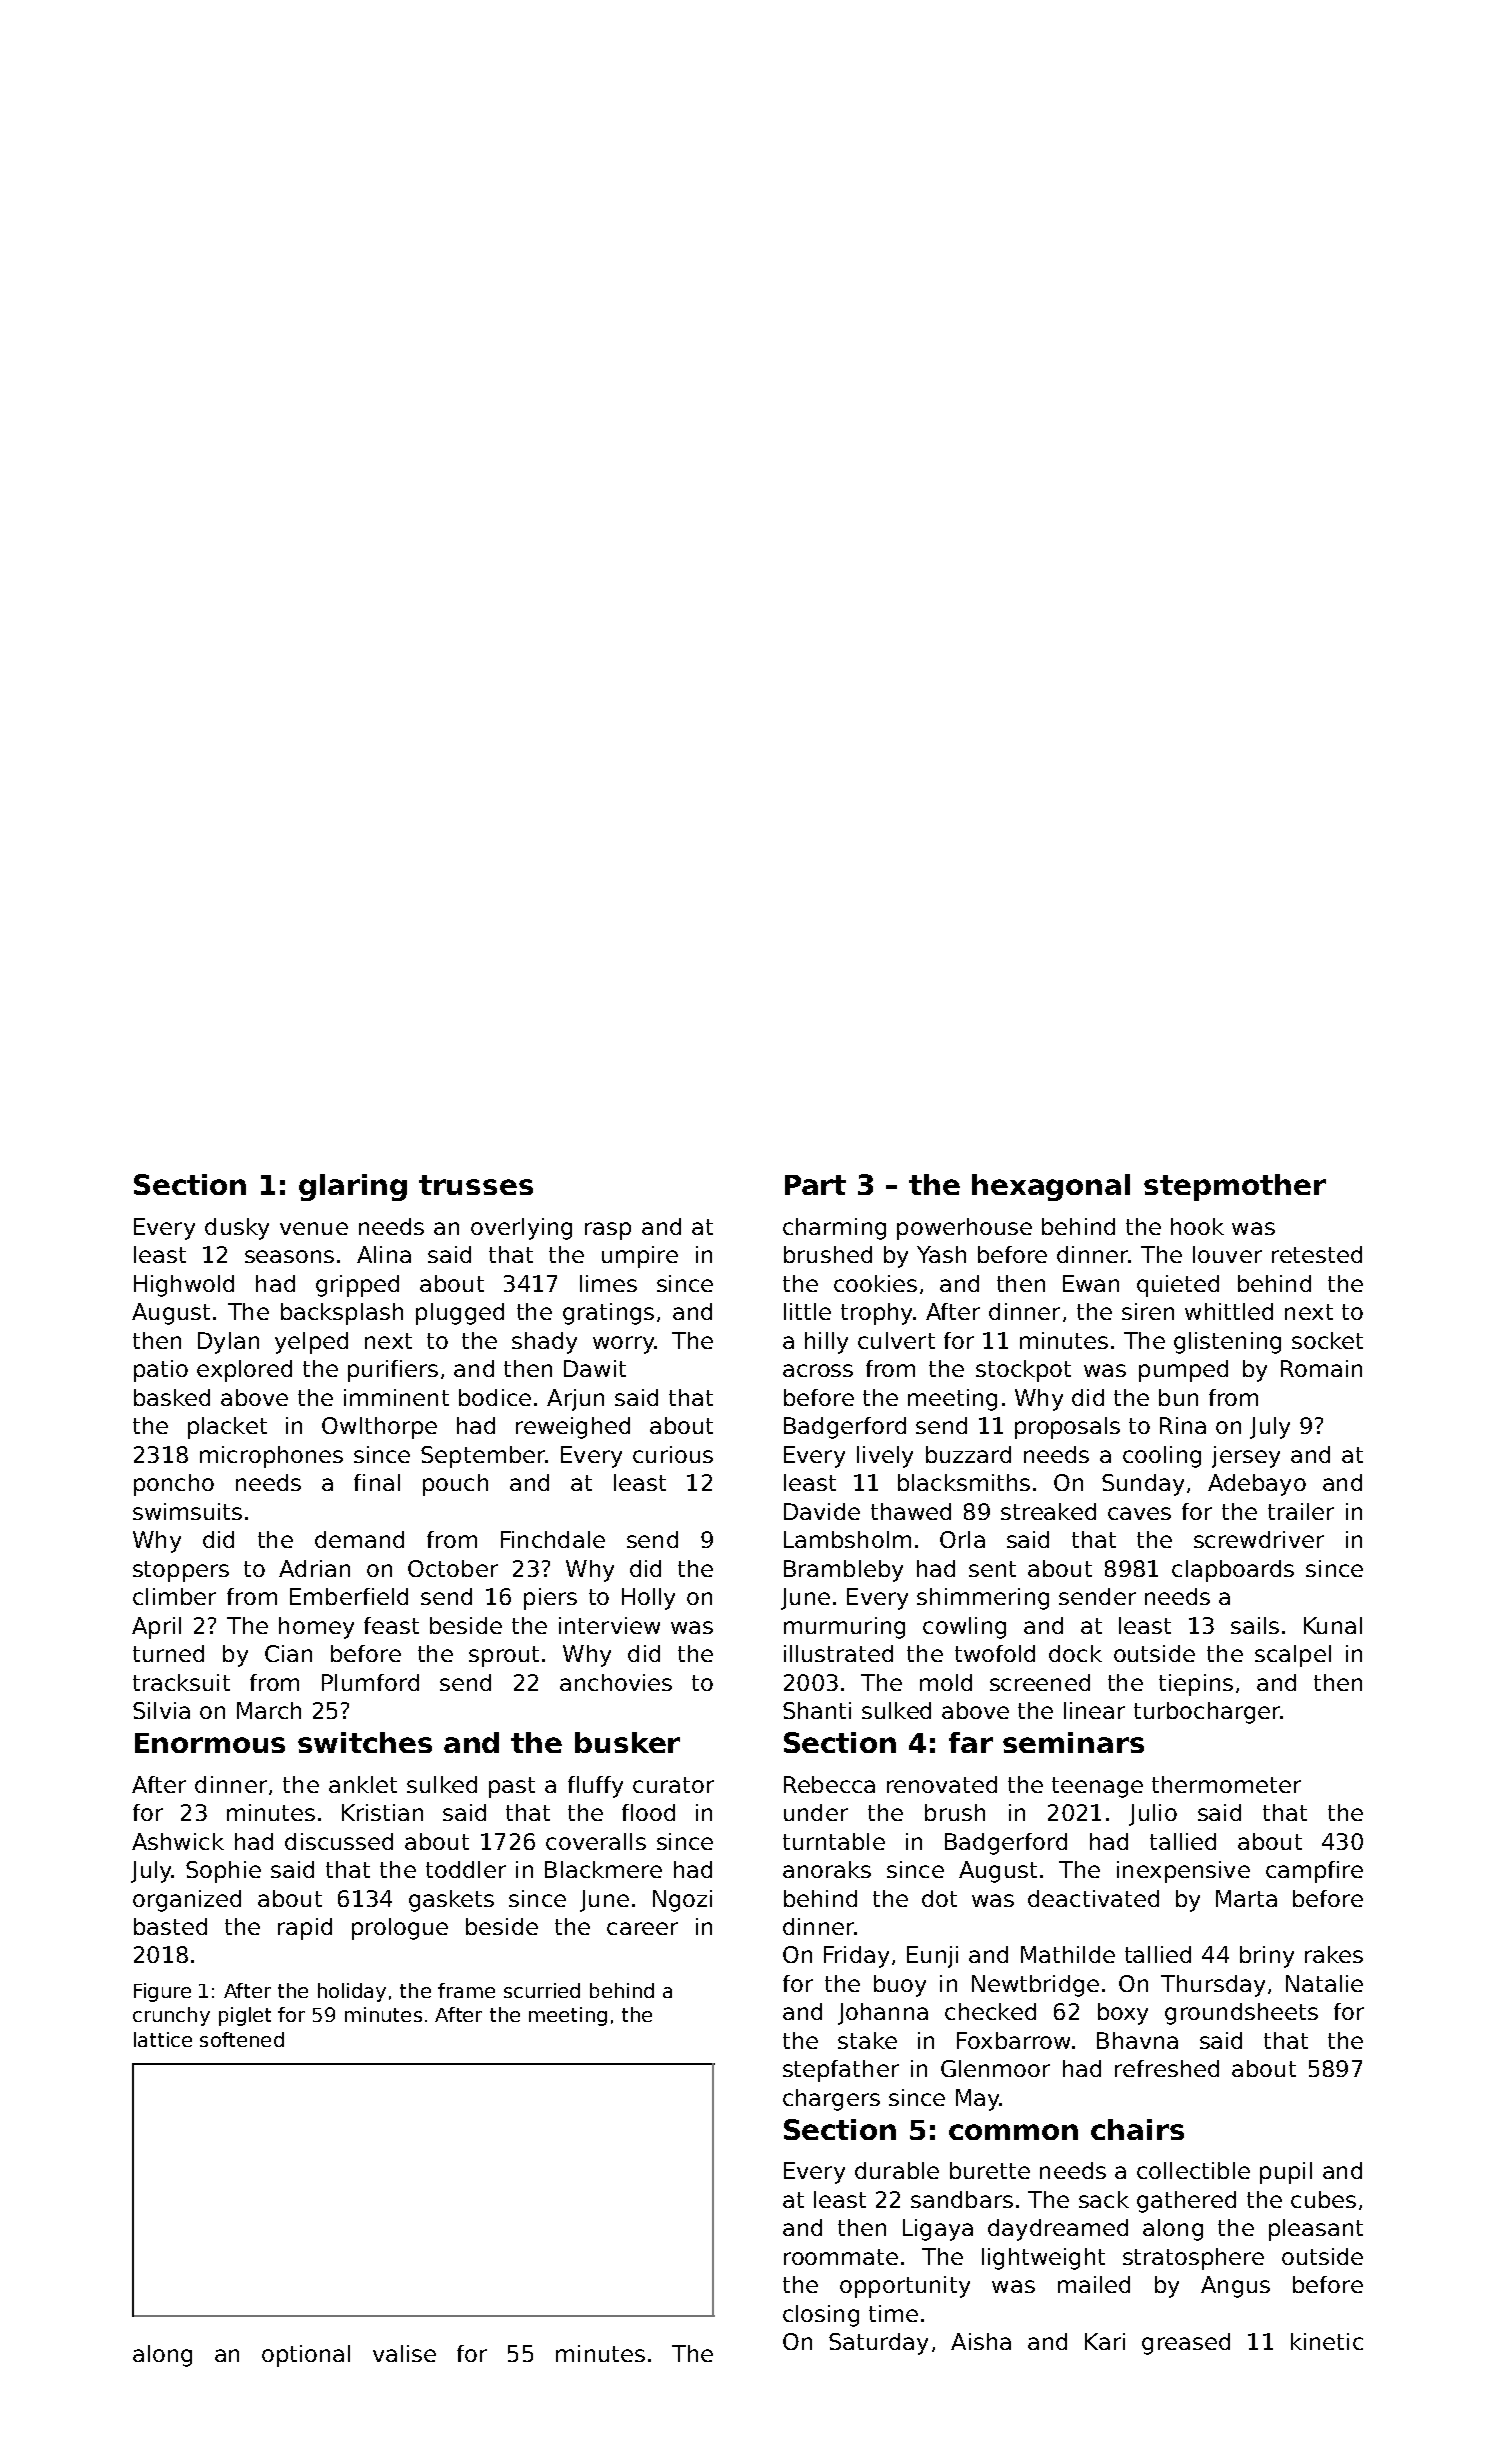 The width and height of the document is (1496, 2464). I want to click on stepmother, so click(1235, 1187).
